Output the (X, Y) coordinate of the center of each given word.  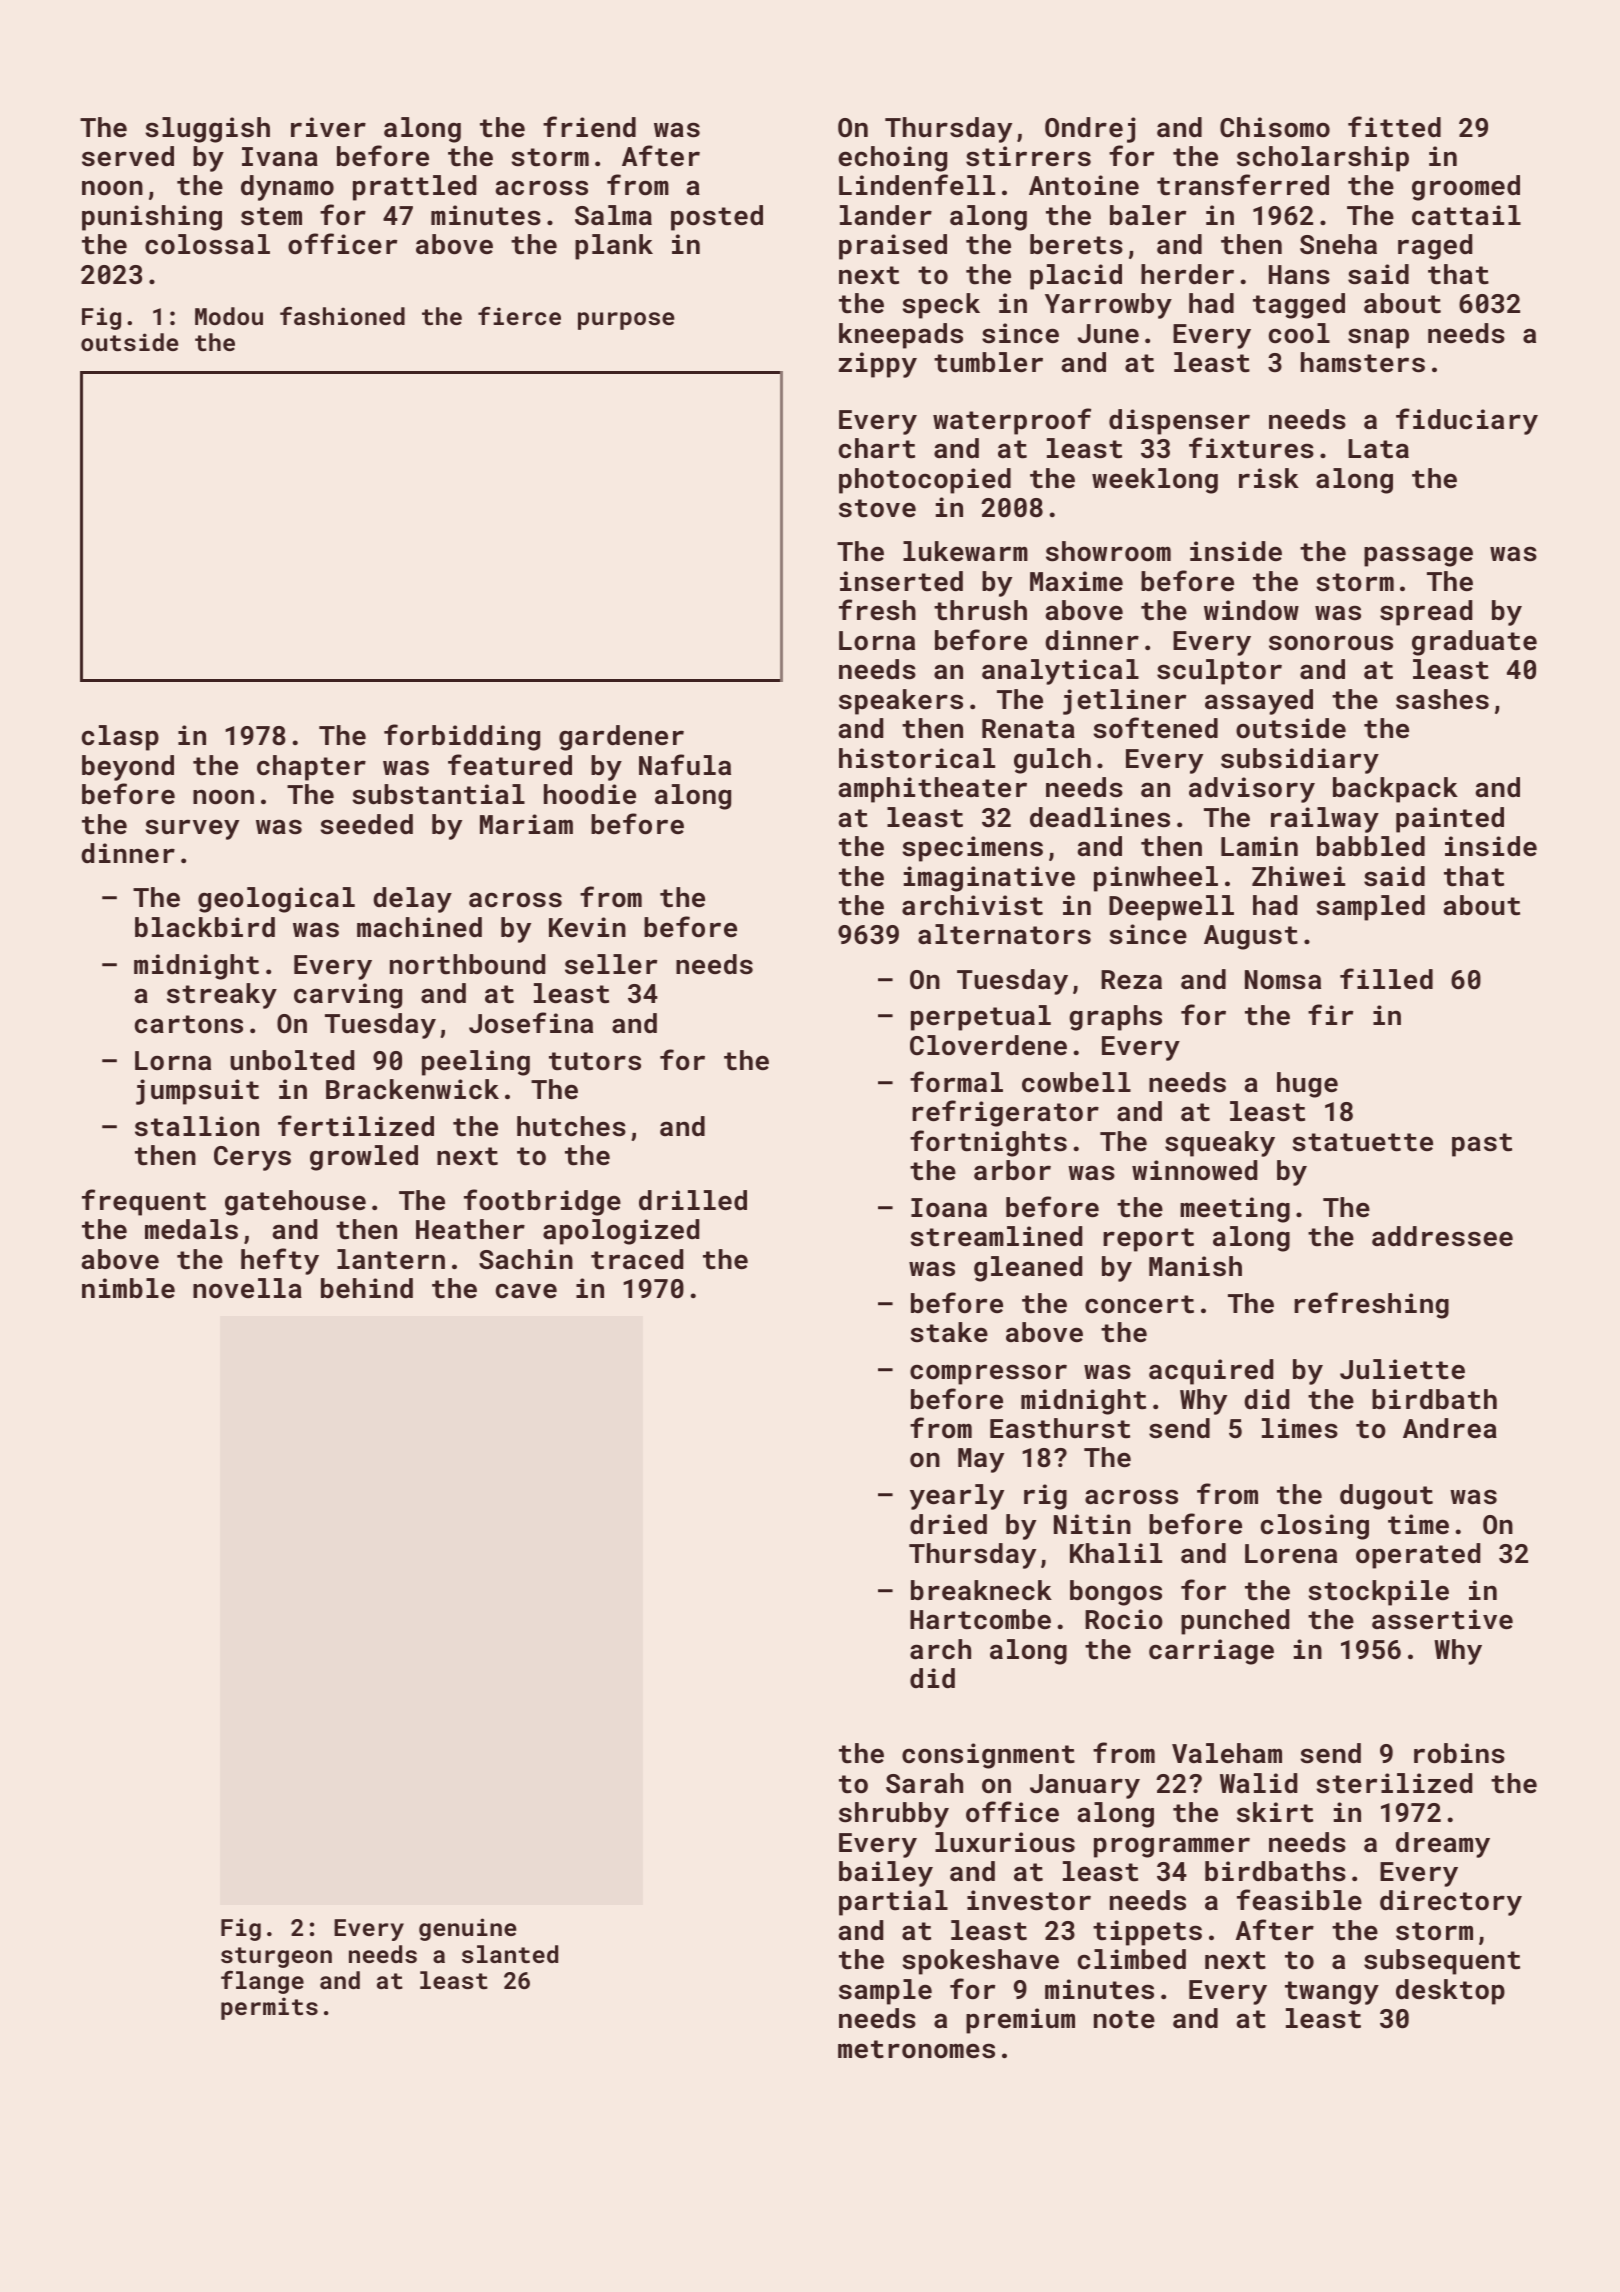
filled (1386, 978)
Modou (229, 316)
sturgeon (276, 1957)
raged (1435, 247)
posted (717, 218)
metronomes (916, 2049)
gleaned (1028, 1269)
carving (348, 996)
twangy (1332, 1993)
